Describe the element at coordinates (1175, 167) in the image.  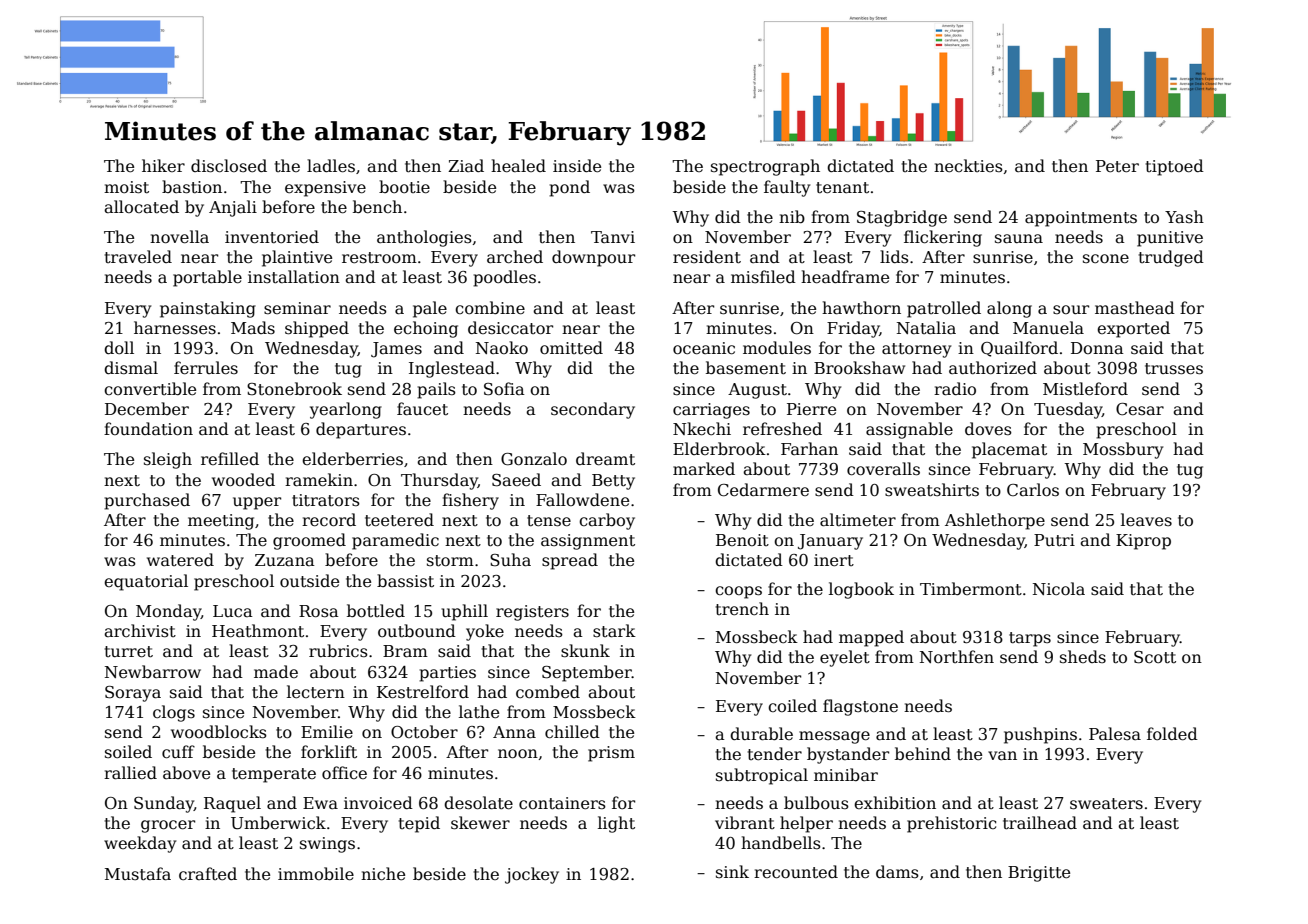
I see `tiptoed` at that location.
